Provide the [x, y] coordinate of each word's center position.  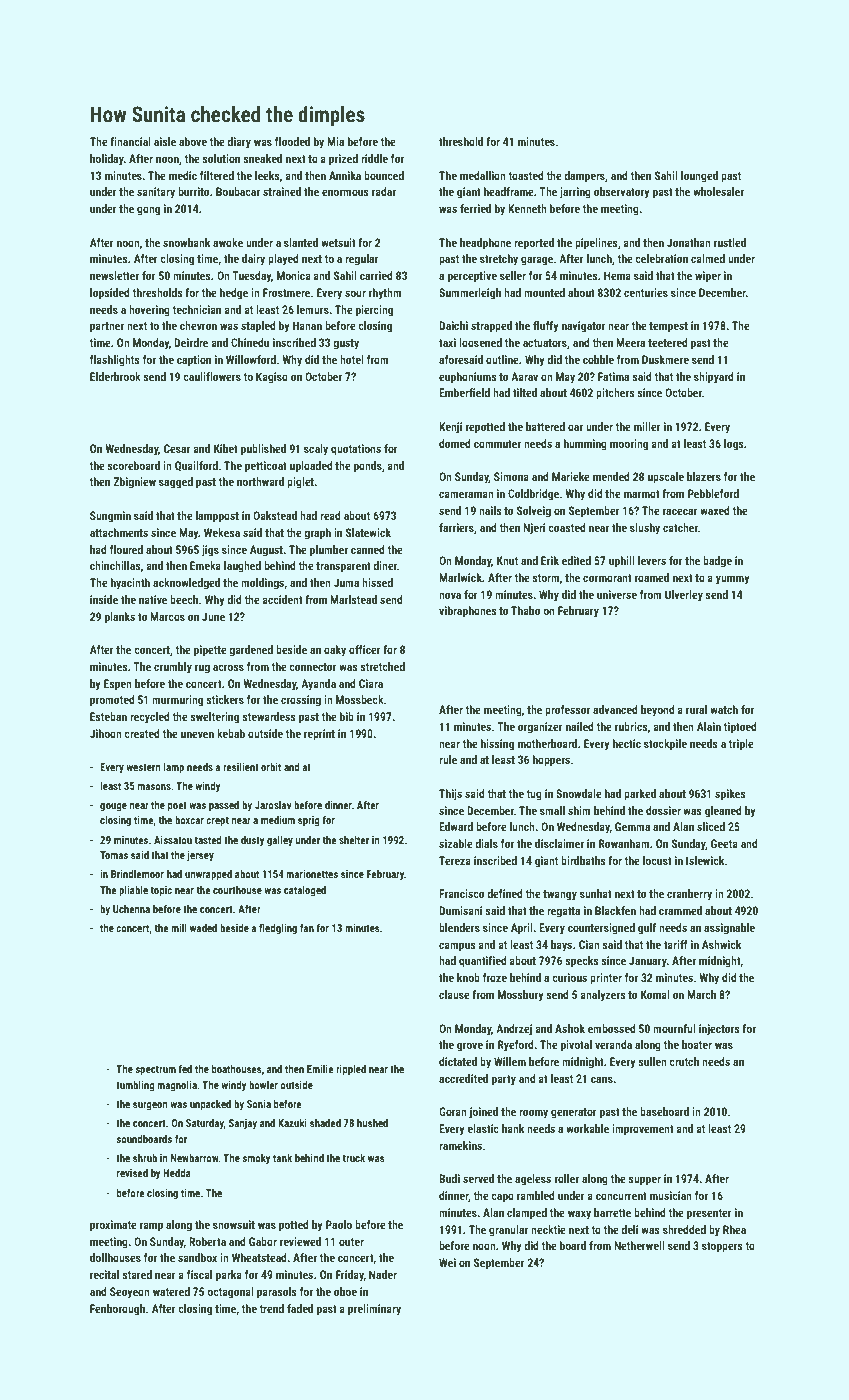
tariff [676, 944]
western [143, 767]
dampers [584, 177]
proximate [113, 1226]
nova [450, 595]
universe [617, 594]
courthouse [237, 890]
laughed [242, 567]
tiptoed [740, 728]
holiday [107, 160]
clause [454, 994]
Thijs [450, 795]
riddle [374, 158]
